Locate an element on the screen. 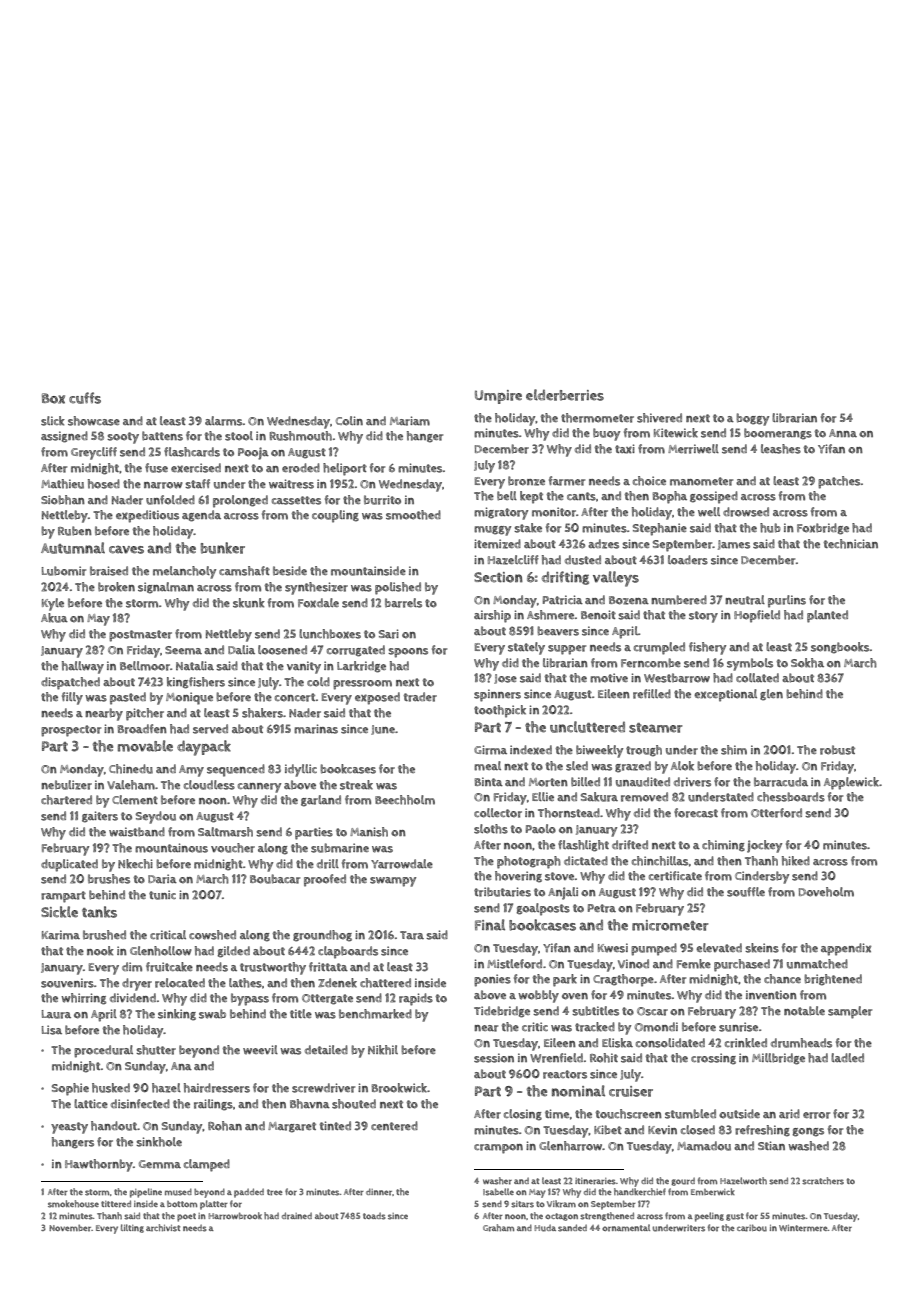 This screenshot has height=1308, width=924. Jose is located at coordinates (505, 679).
